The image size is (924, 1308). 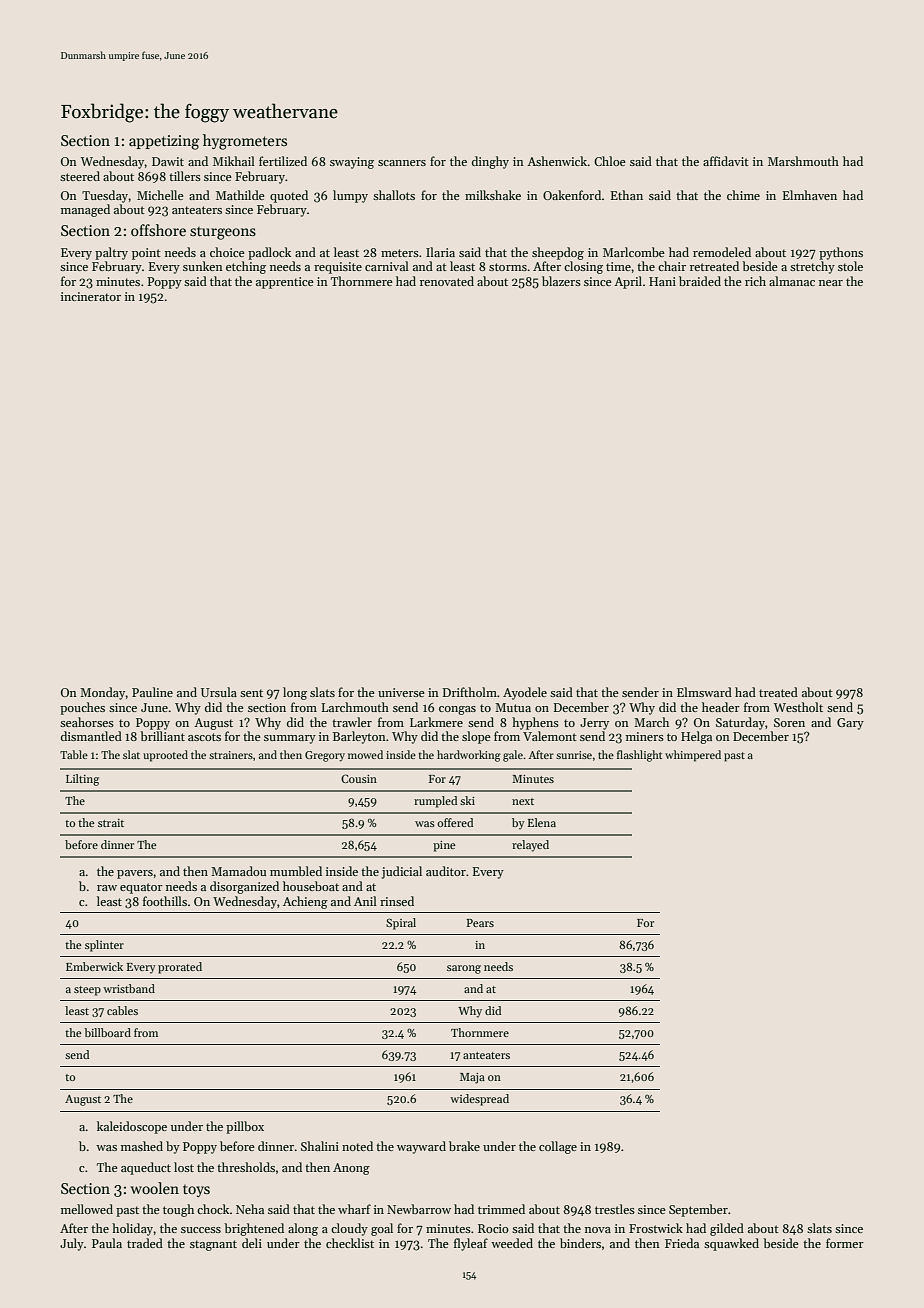 What do you see at coordinates (91, 296) in the screenshot?
I see `incinerator` at bounding box center [91, 296].
